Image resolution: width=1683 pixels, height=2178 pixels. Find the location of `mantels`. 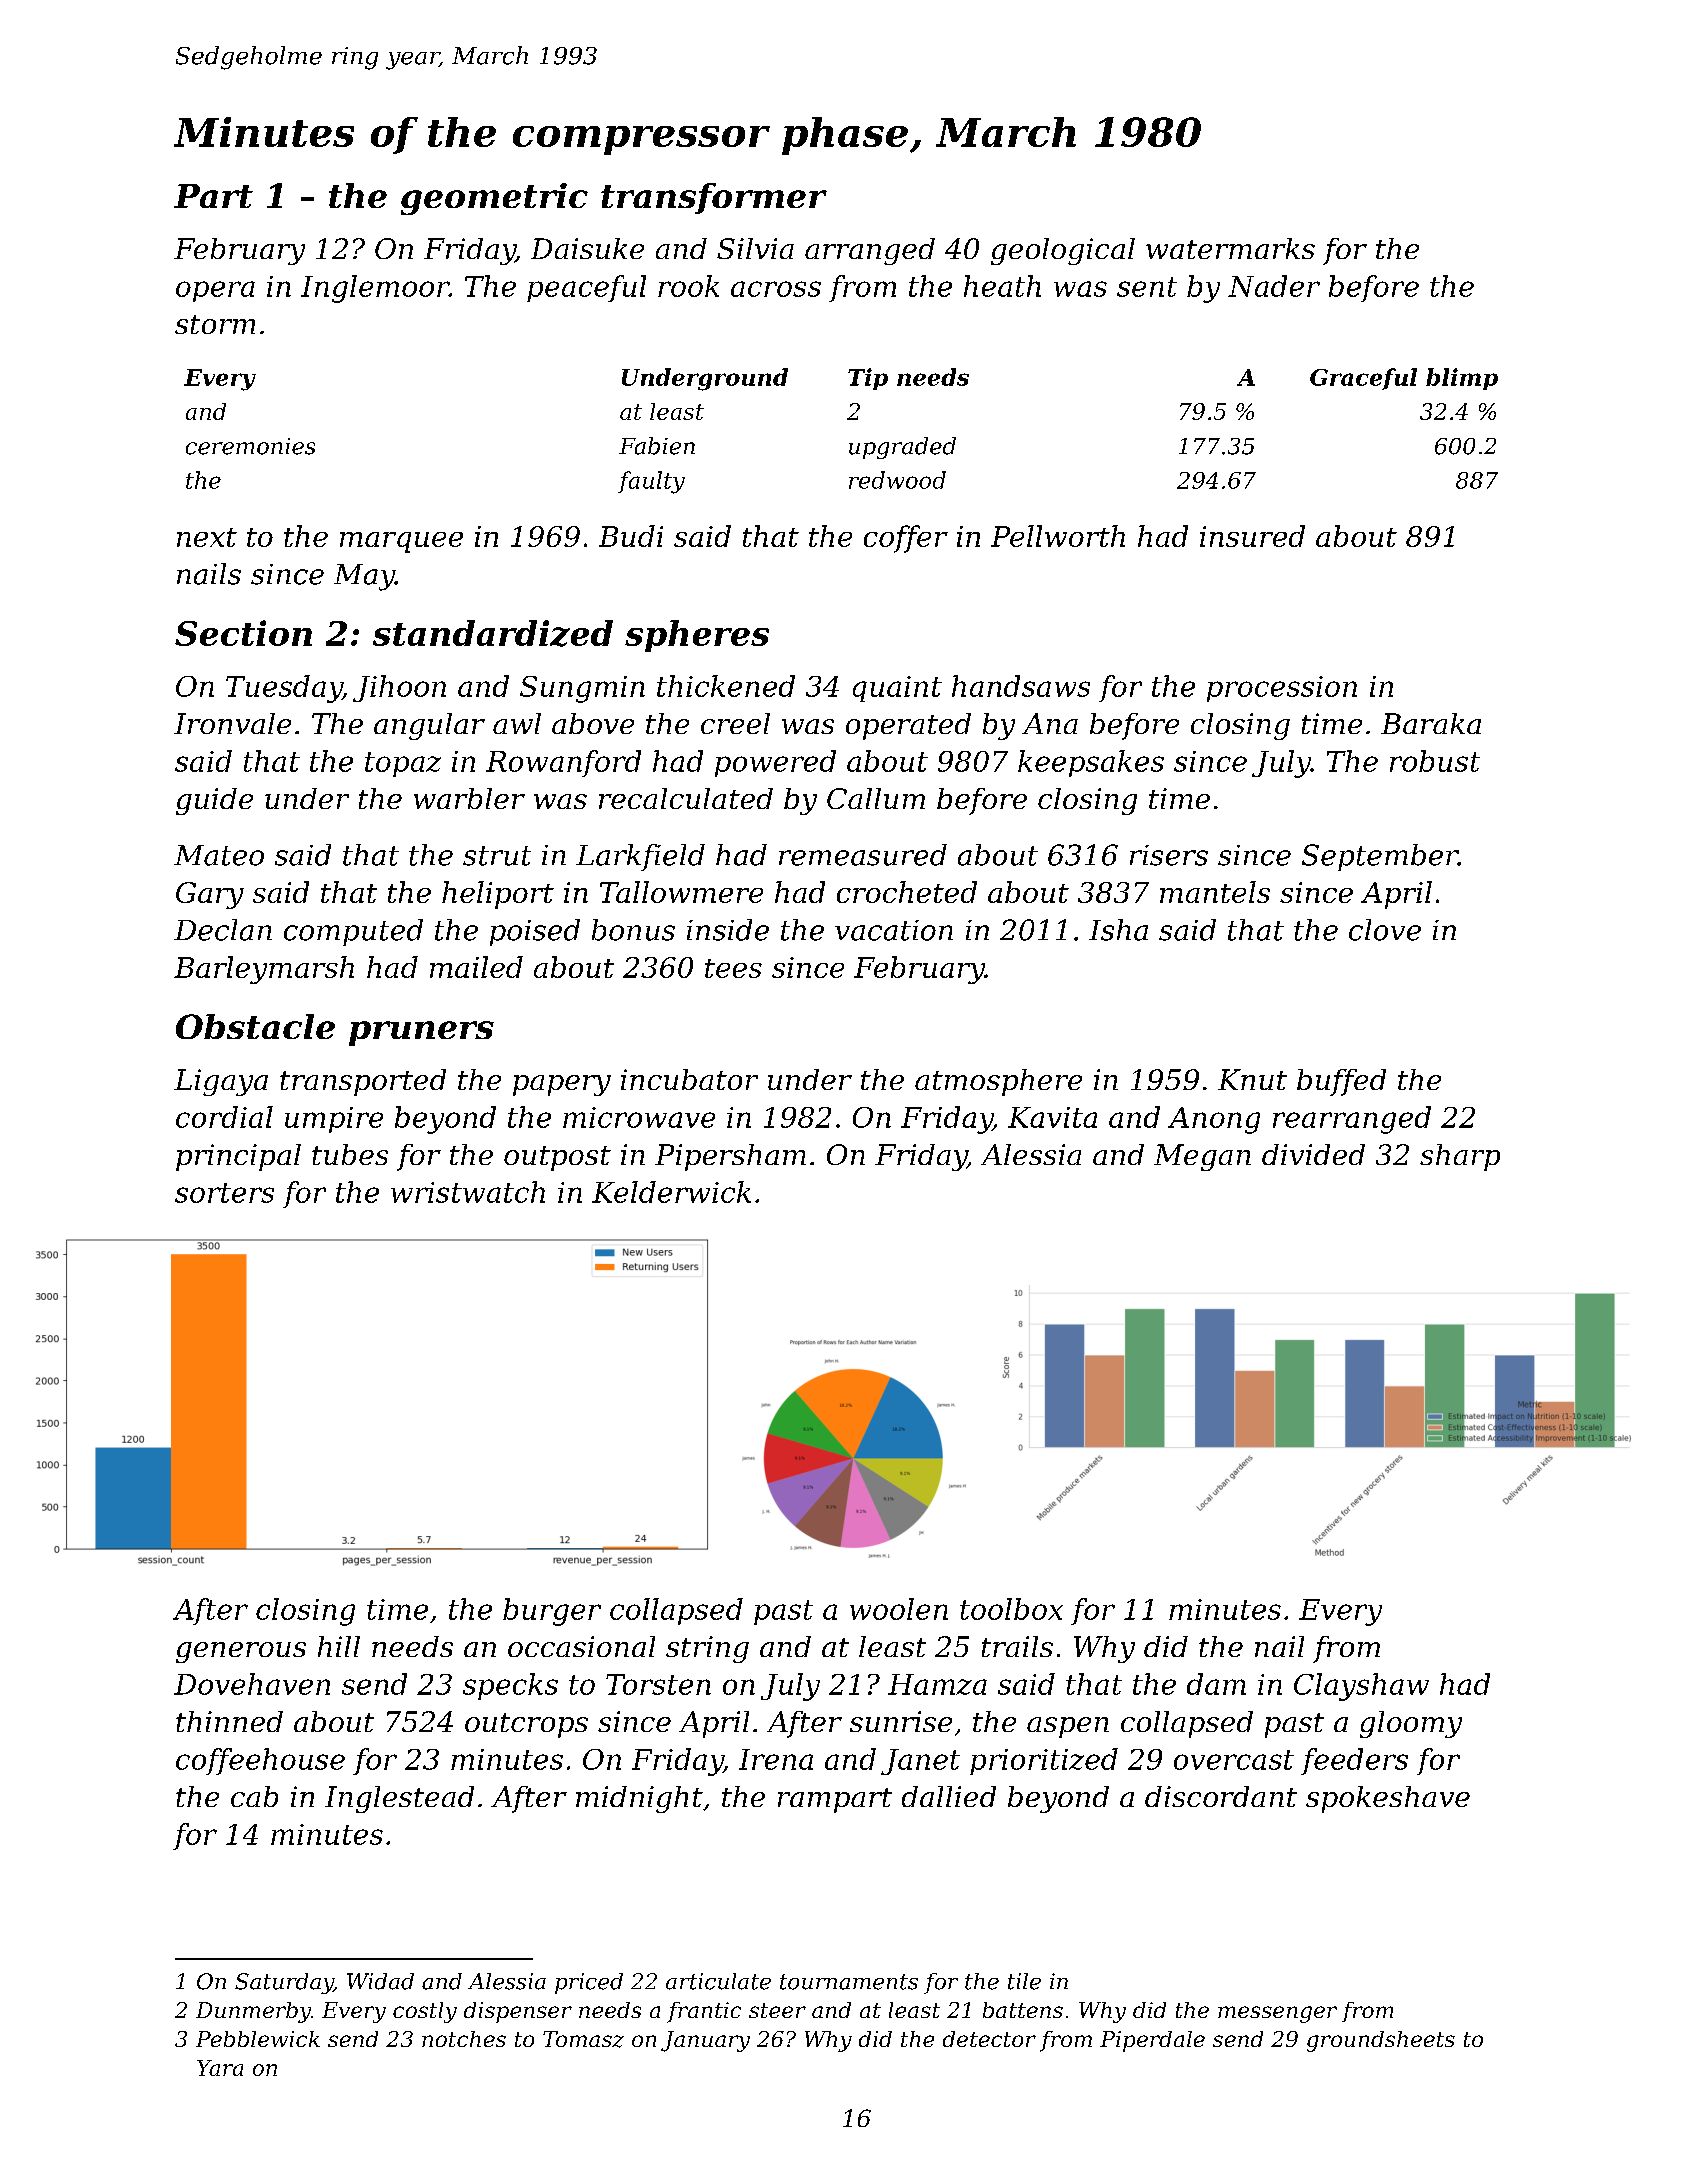

mantels is located at coordinates (1215, 892).
